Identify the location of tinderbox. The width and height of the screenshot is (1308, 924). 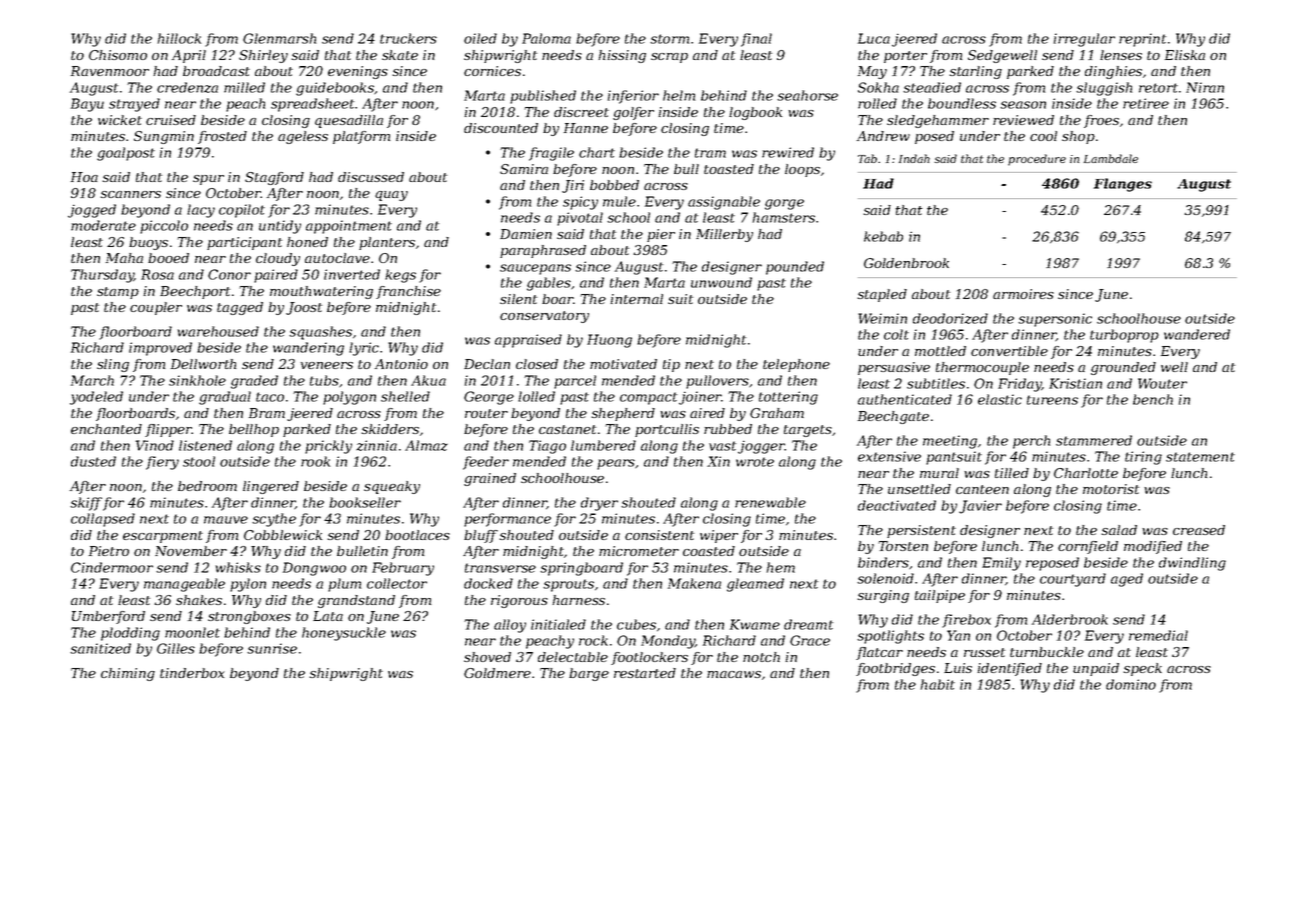
(192, 673).
